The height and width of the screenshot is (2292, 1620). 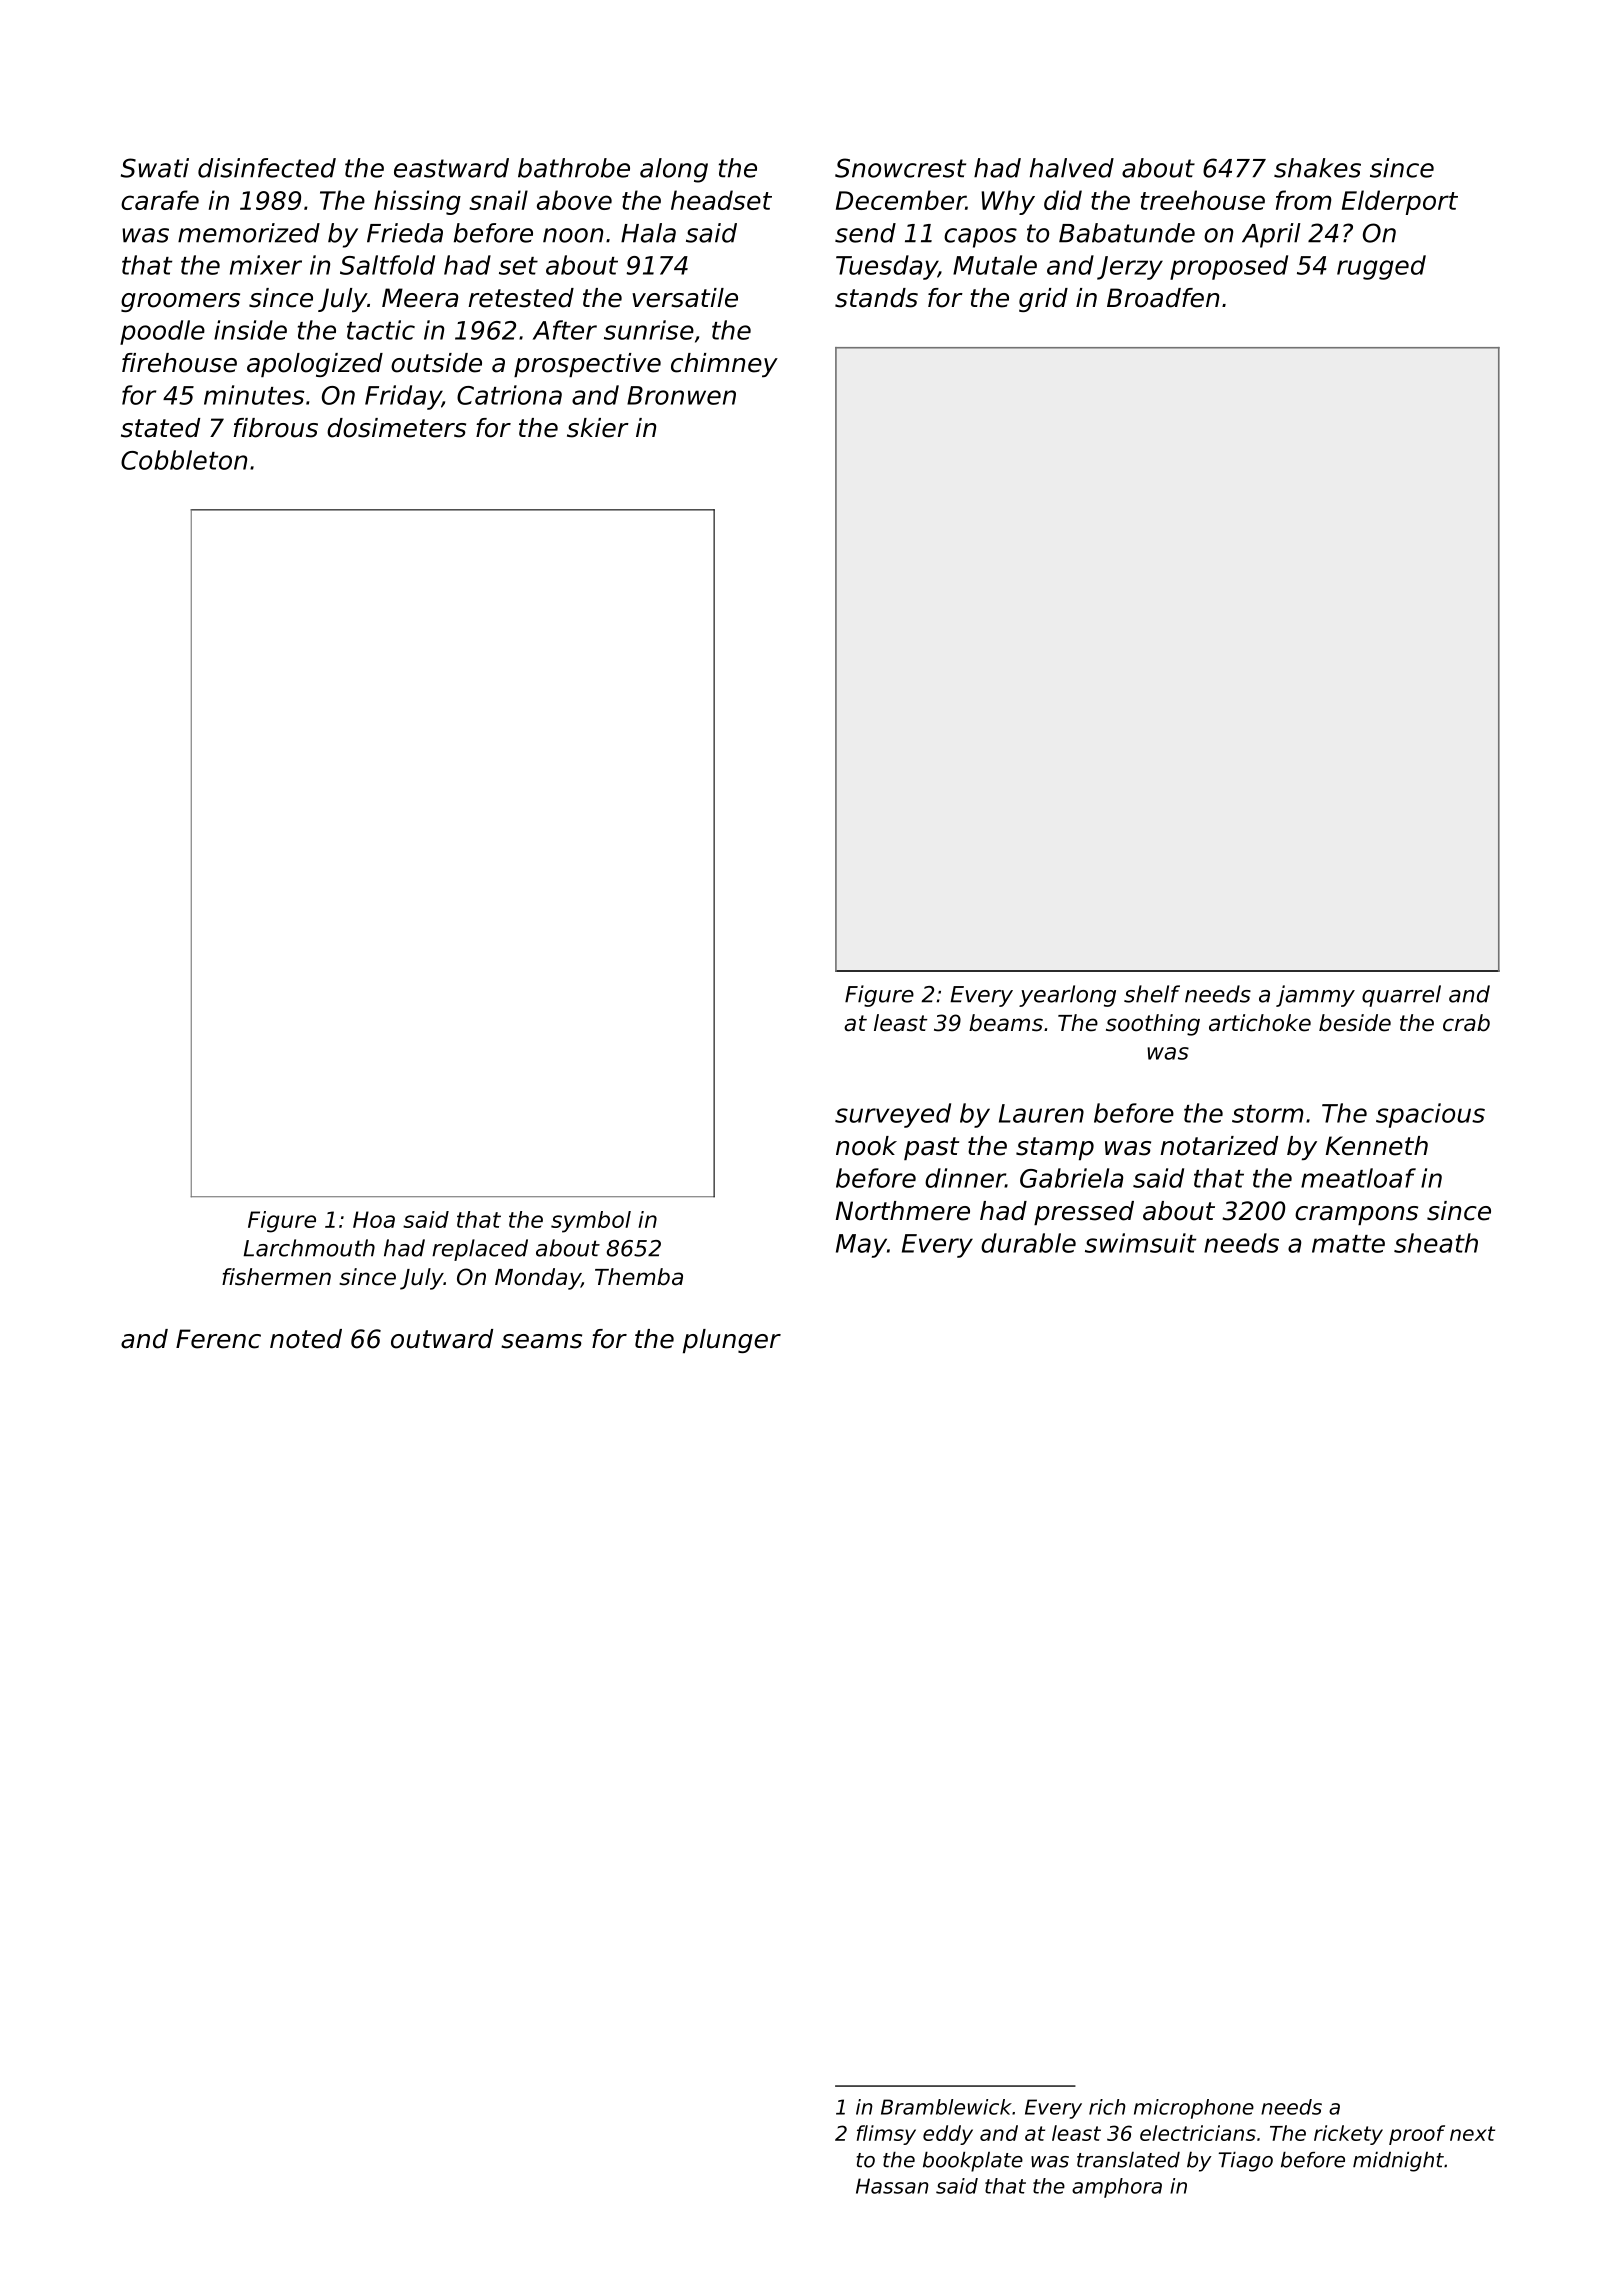 What do you see at coordinates (1348, 1244) in the screenshot?
I see `matte` at bounding box center [1348, 1244].
